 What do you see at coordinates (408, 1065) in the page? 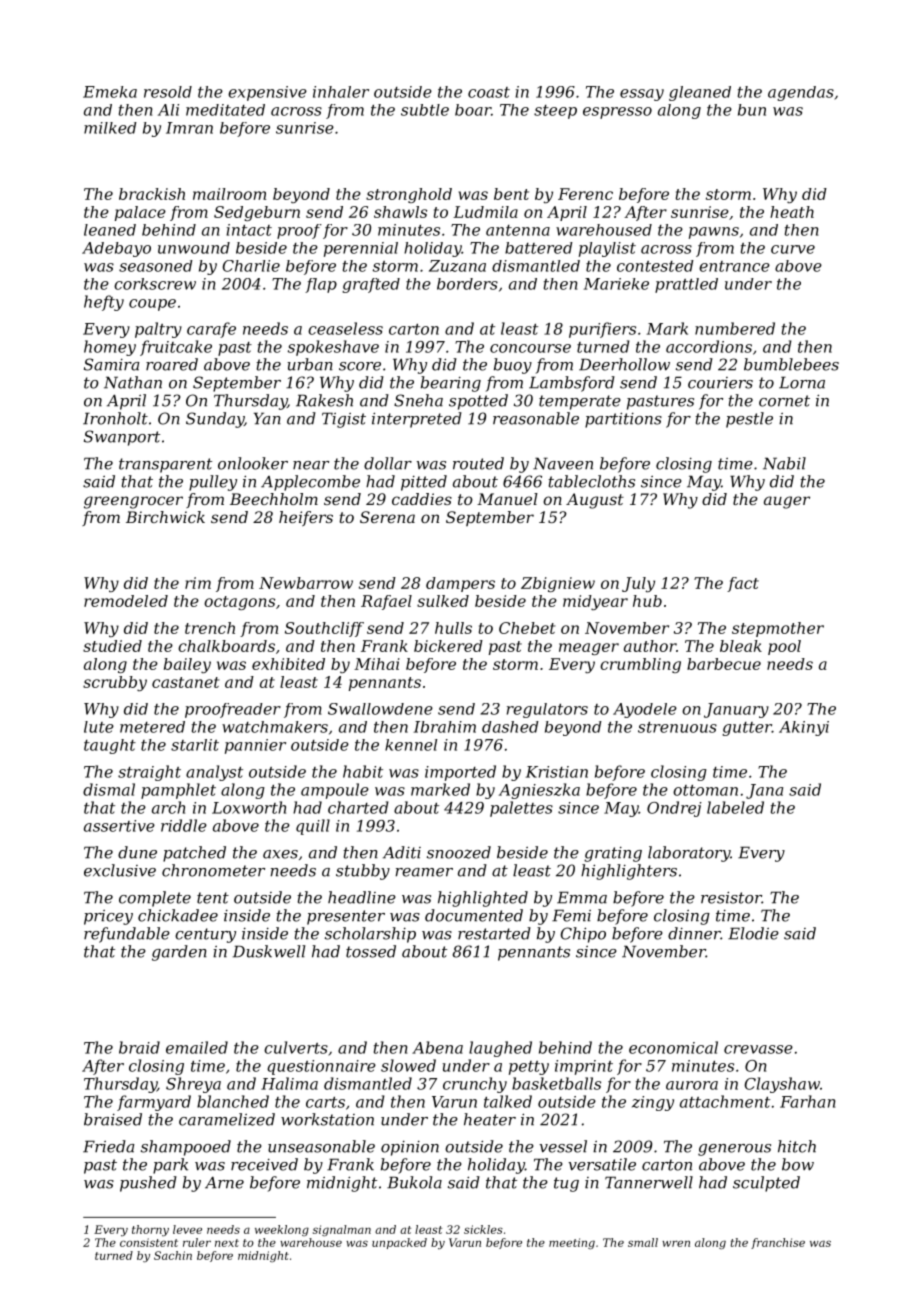
I see `slowed` at bounding box center [408, 1065].
